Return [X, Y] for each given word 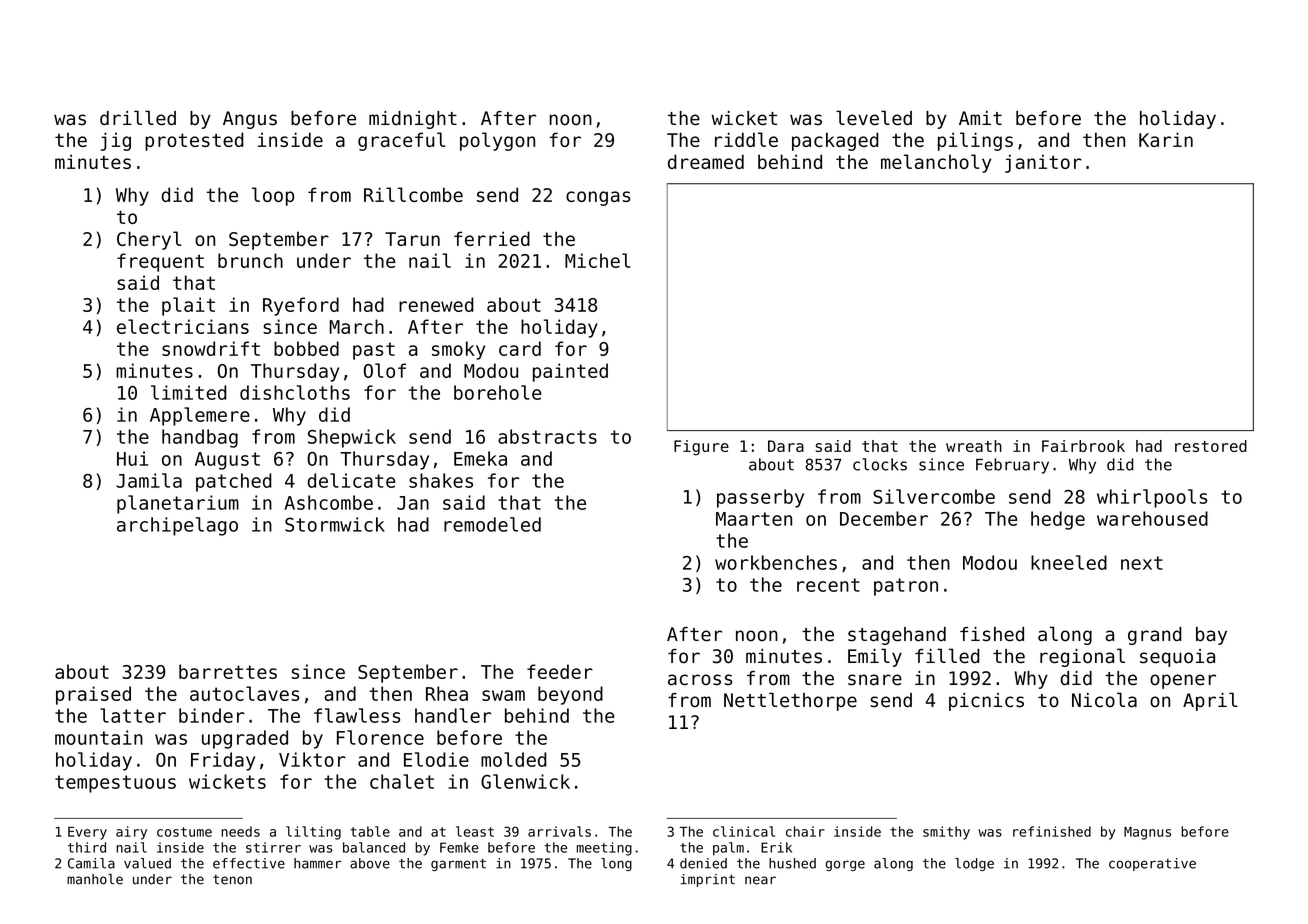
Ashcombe [328, 502]
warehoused [1152, 518]
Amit [980, 118]
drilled [138, 118]
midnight [413, 120]
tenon [232, 879]
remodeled [492, 524]
